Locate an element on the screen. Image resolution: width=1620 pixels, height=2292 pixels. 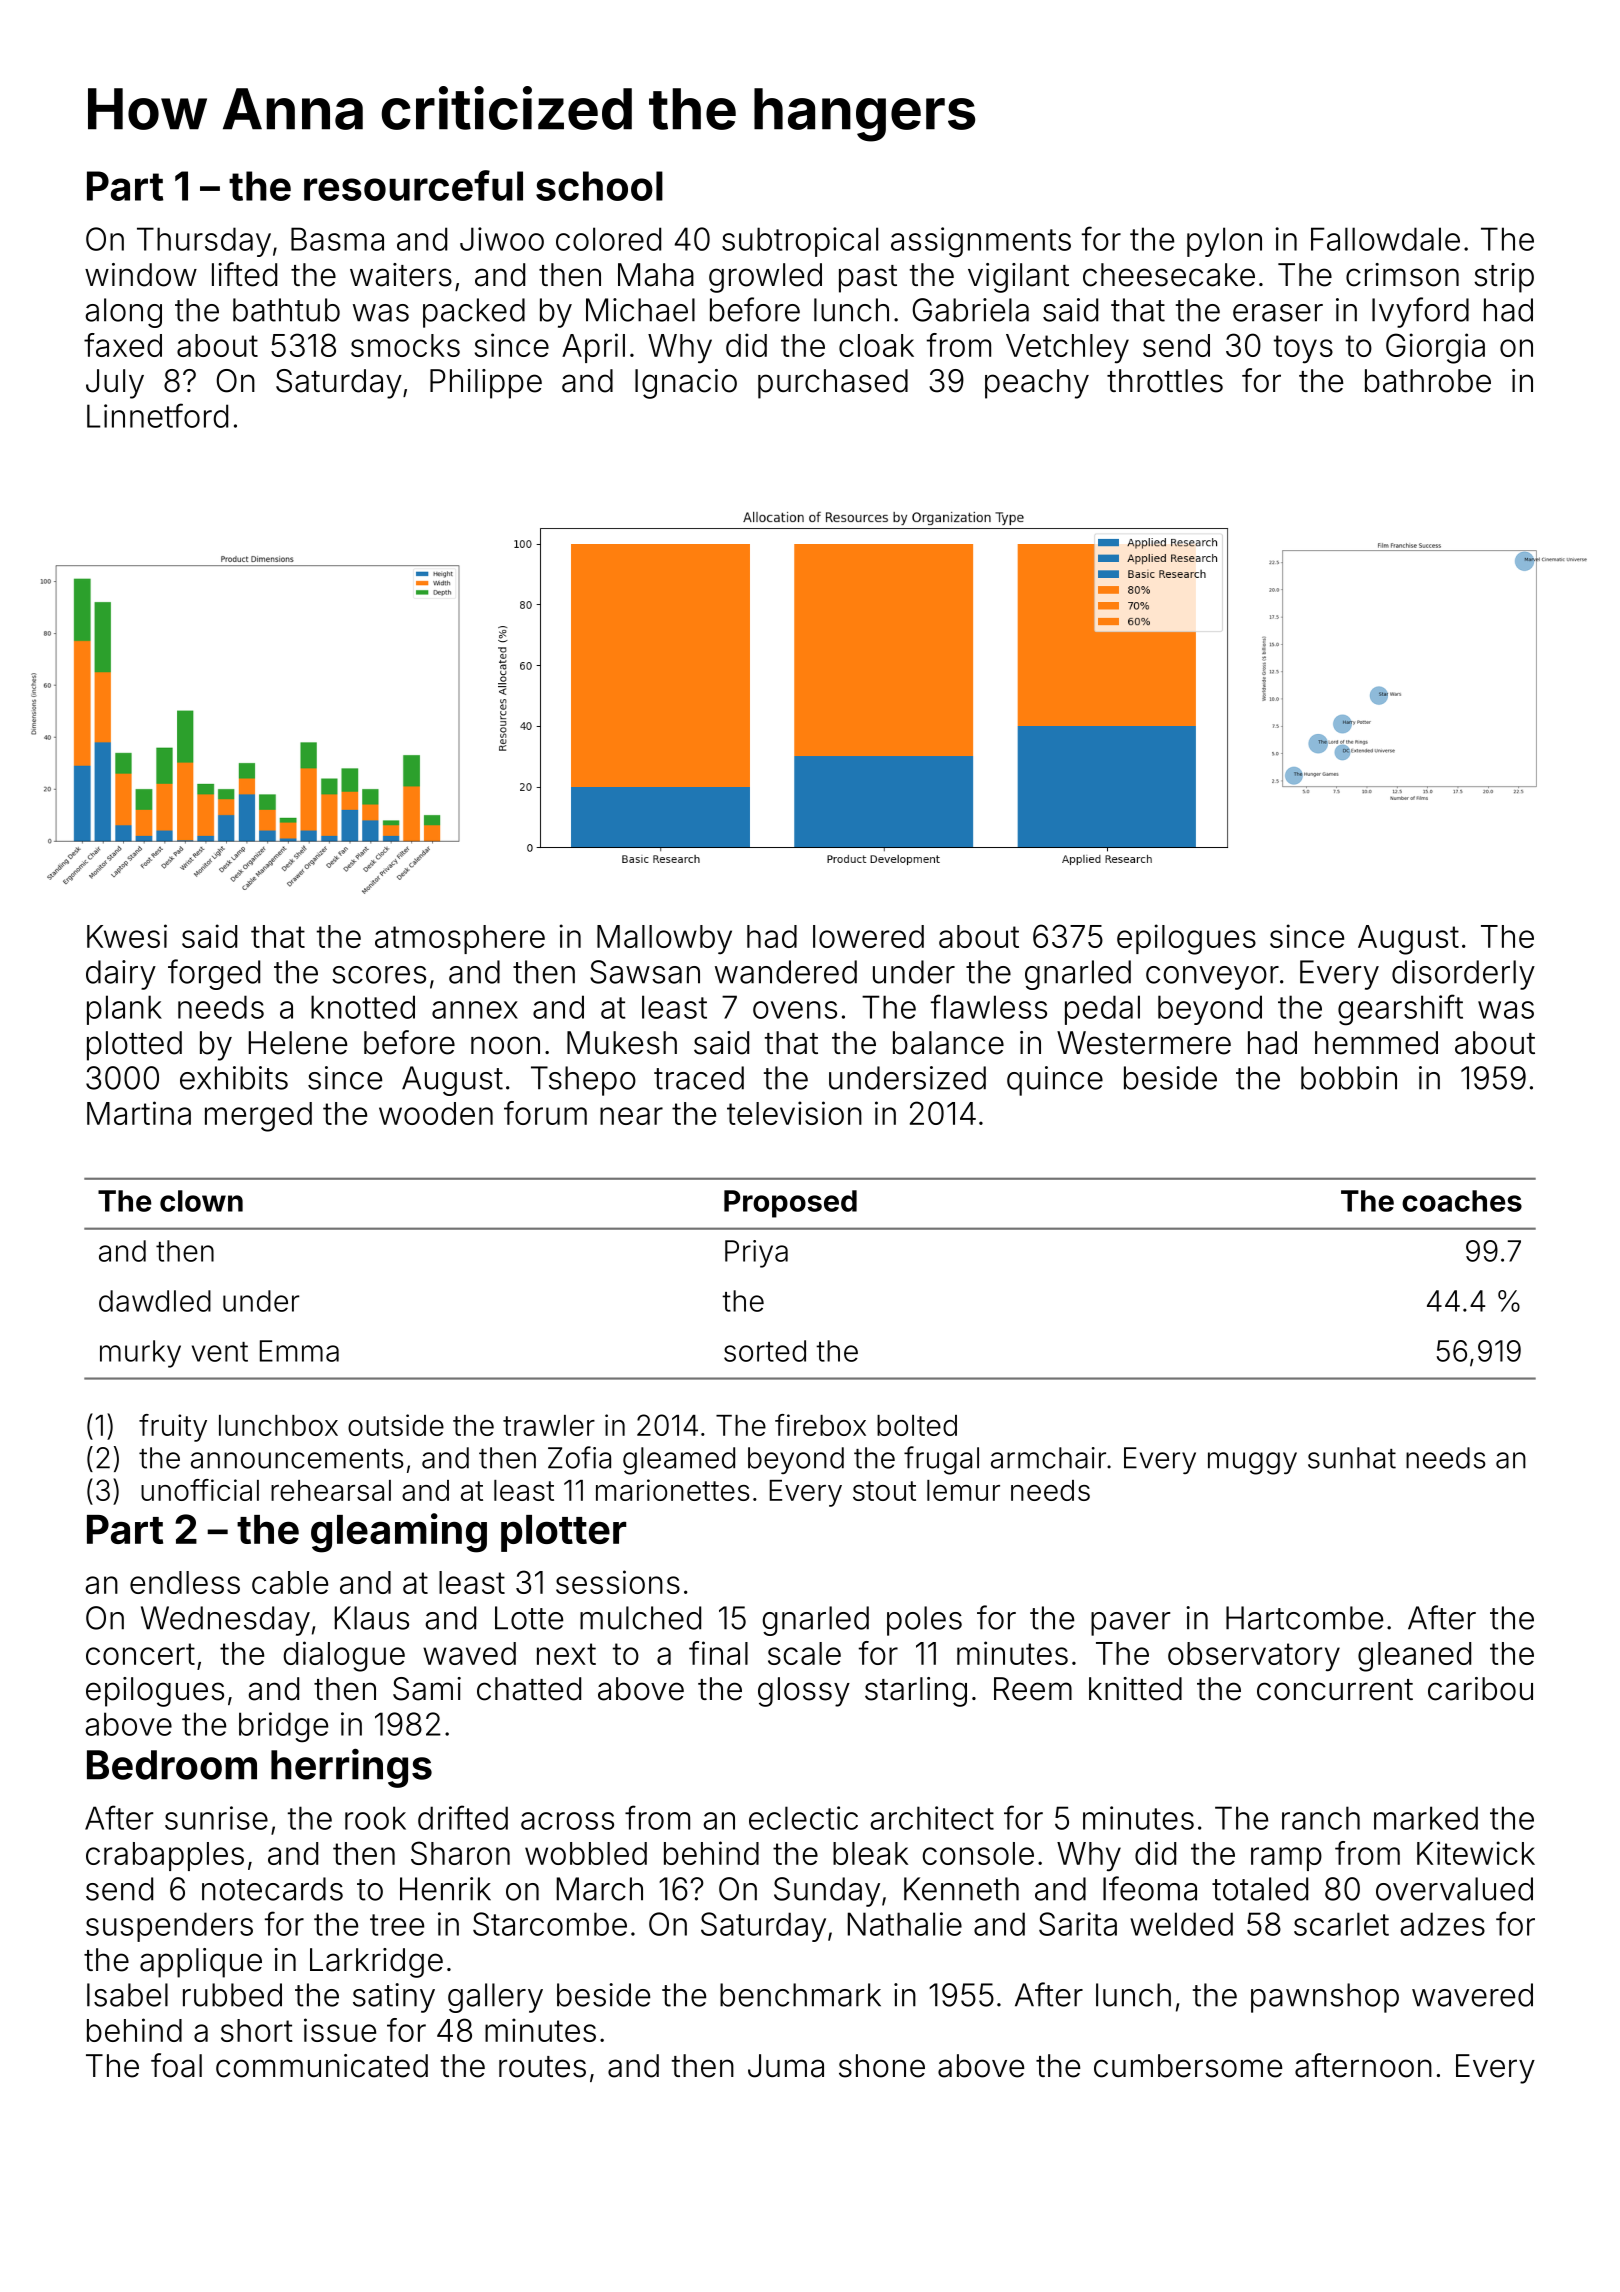
disorderly is located at coordinates (1463, 975).
